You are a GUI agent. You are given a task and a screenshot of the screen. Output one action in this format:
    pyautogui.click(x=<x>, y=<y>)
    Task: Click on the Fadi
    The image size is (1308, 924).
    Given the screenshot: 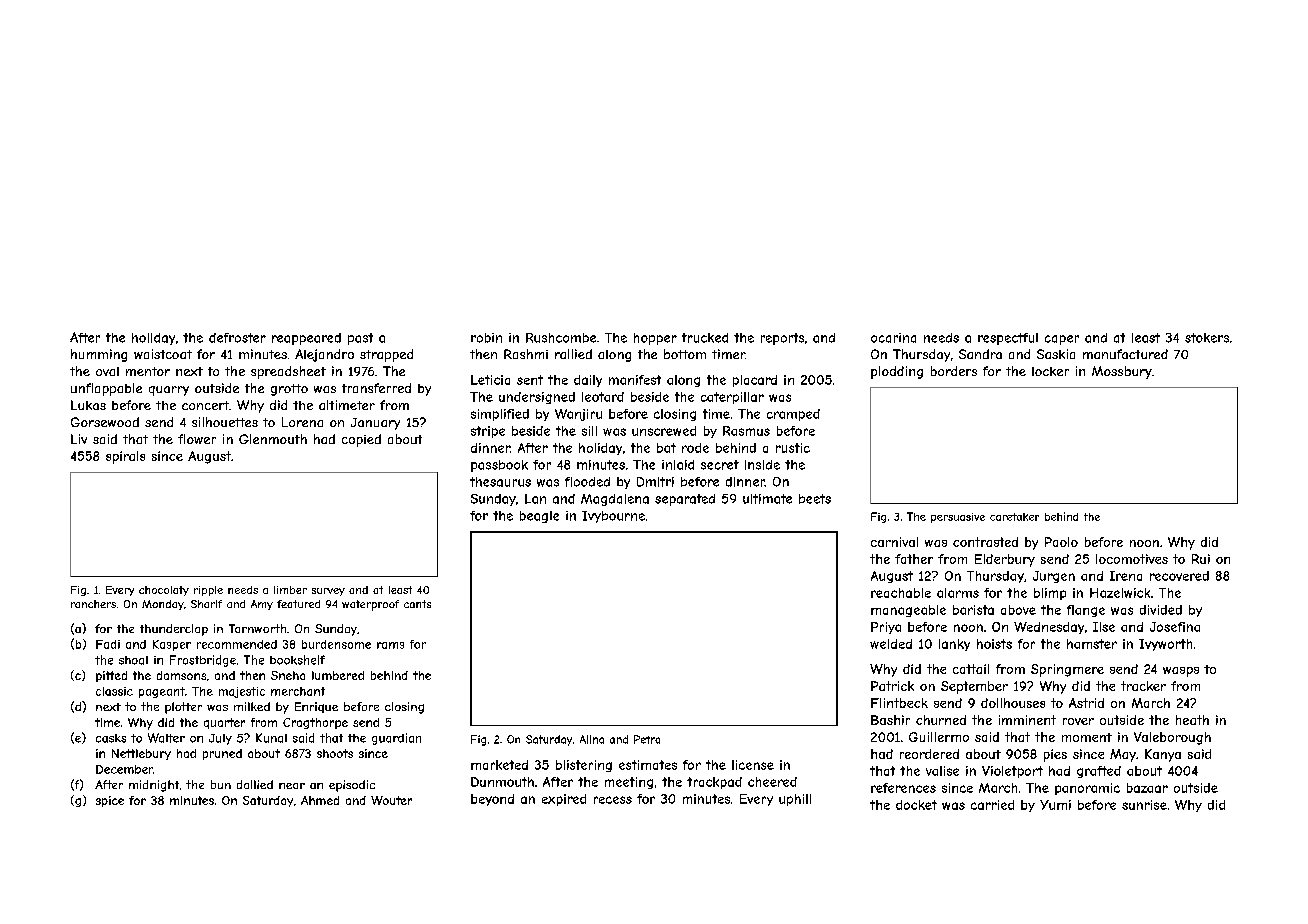 What is the action you would take?
    pyautogui.click(x=108, y=644)
